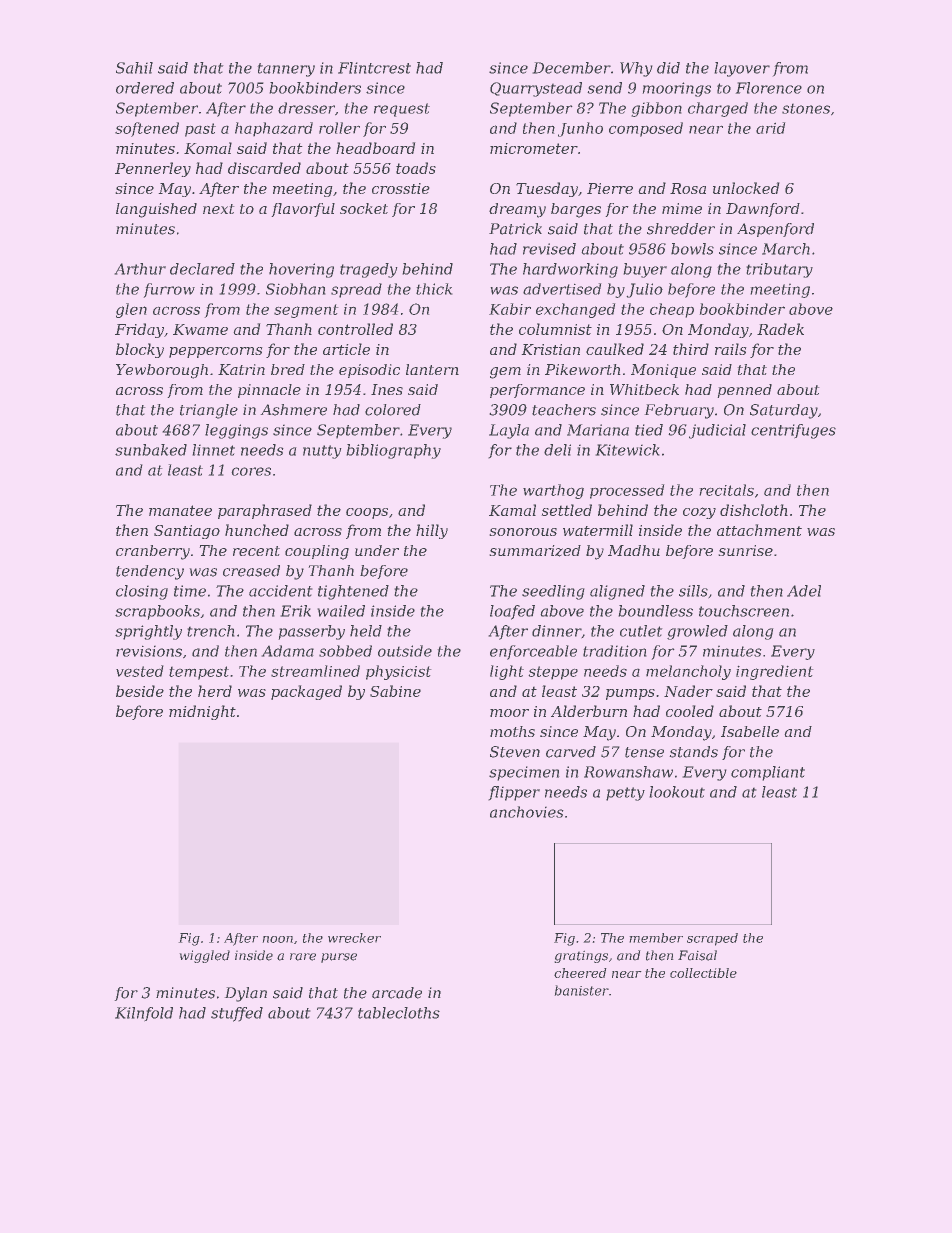 This page has height=1233, width=952. I want to click on Kilnfold, so click(144, 1014).
